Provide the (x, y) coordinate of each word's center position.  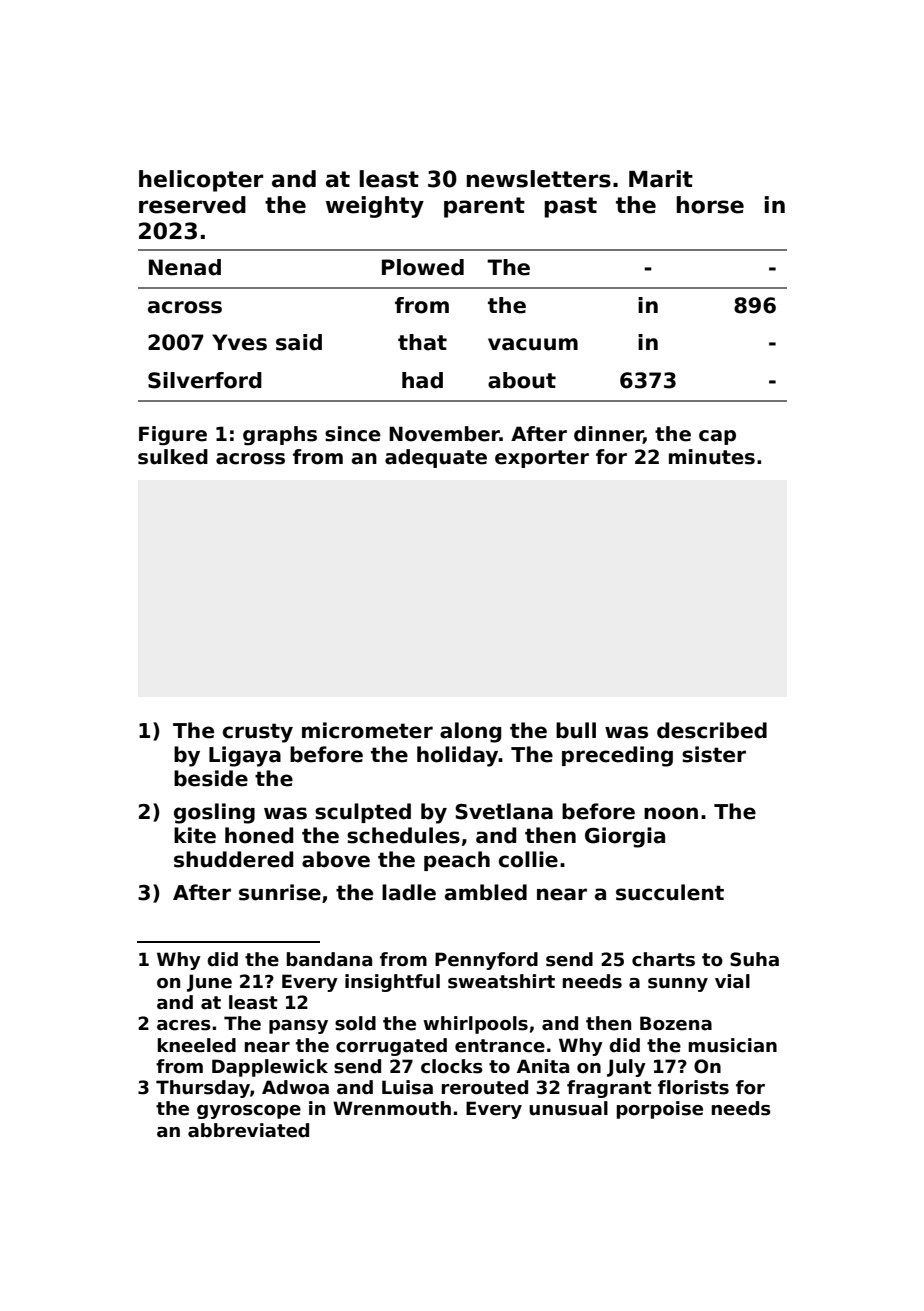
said (299, 342)
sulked (173, 457)
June (209, 983)
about (522, 380)
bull (576, 730)
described (712, 730)
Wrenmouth (392, 1108)
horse (710, 205)
